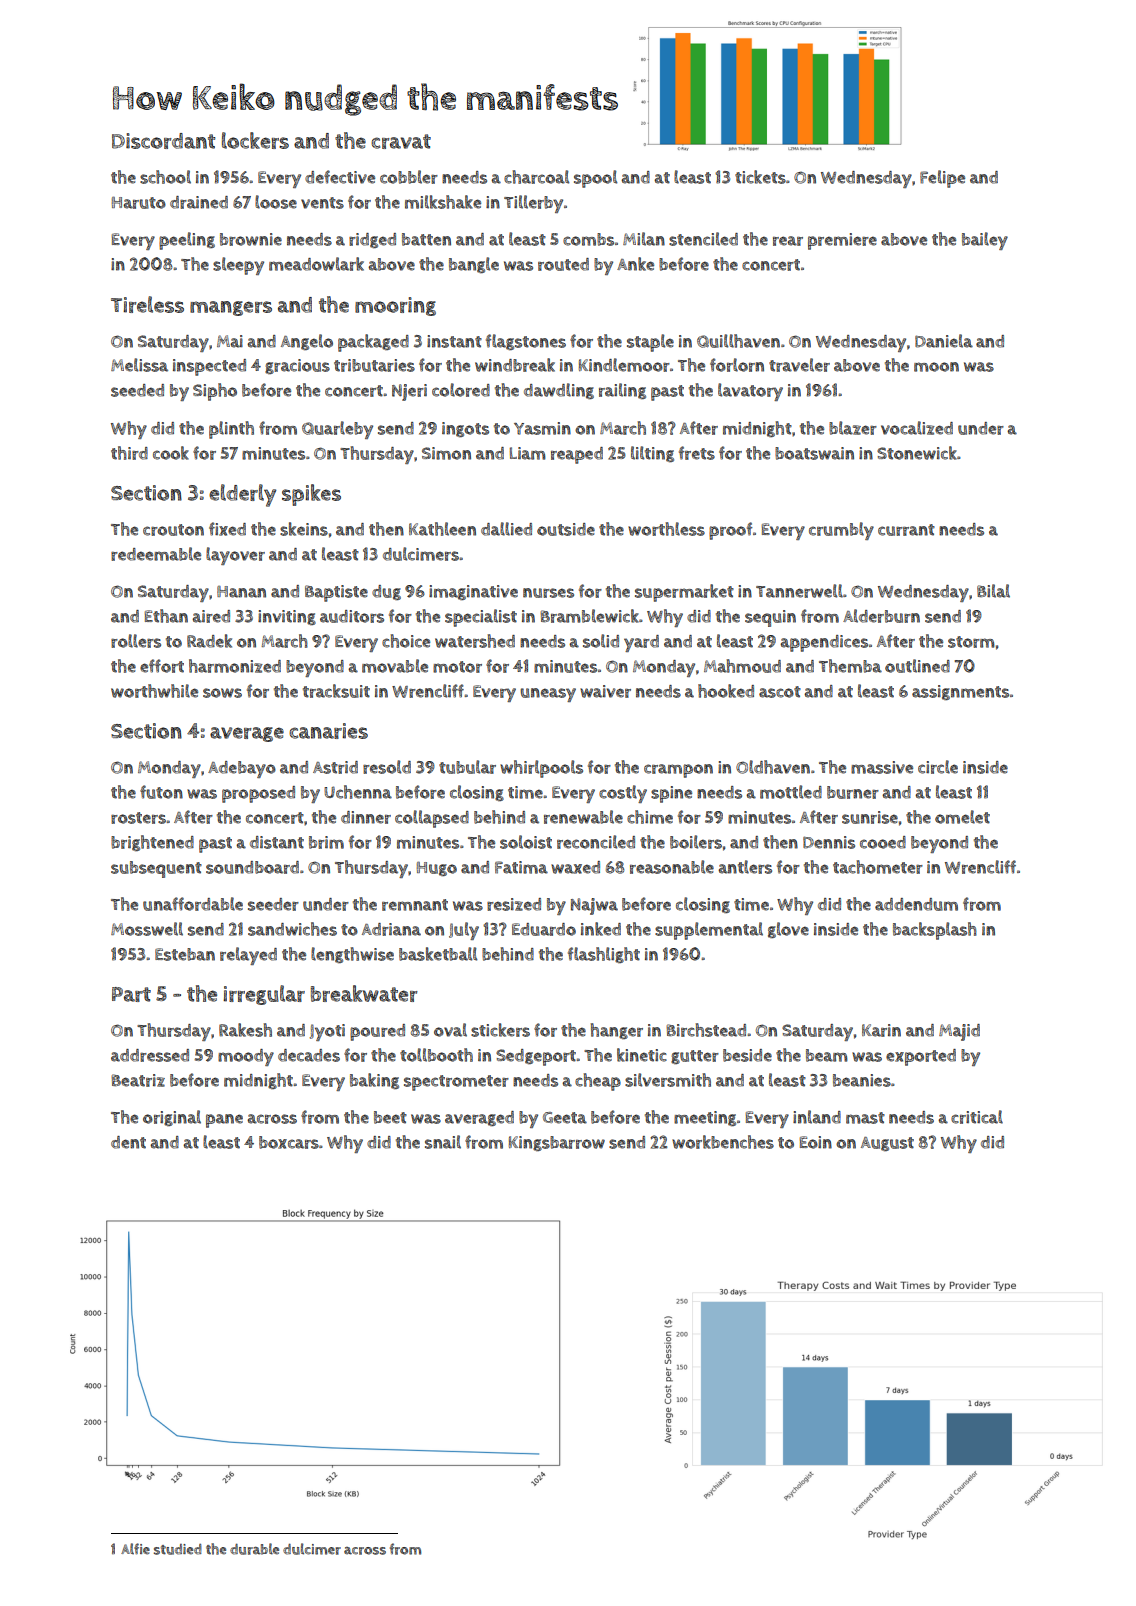 This screenshot has width=1136, height=1606. I want to click on renewable, so click(583, 817).
